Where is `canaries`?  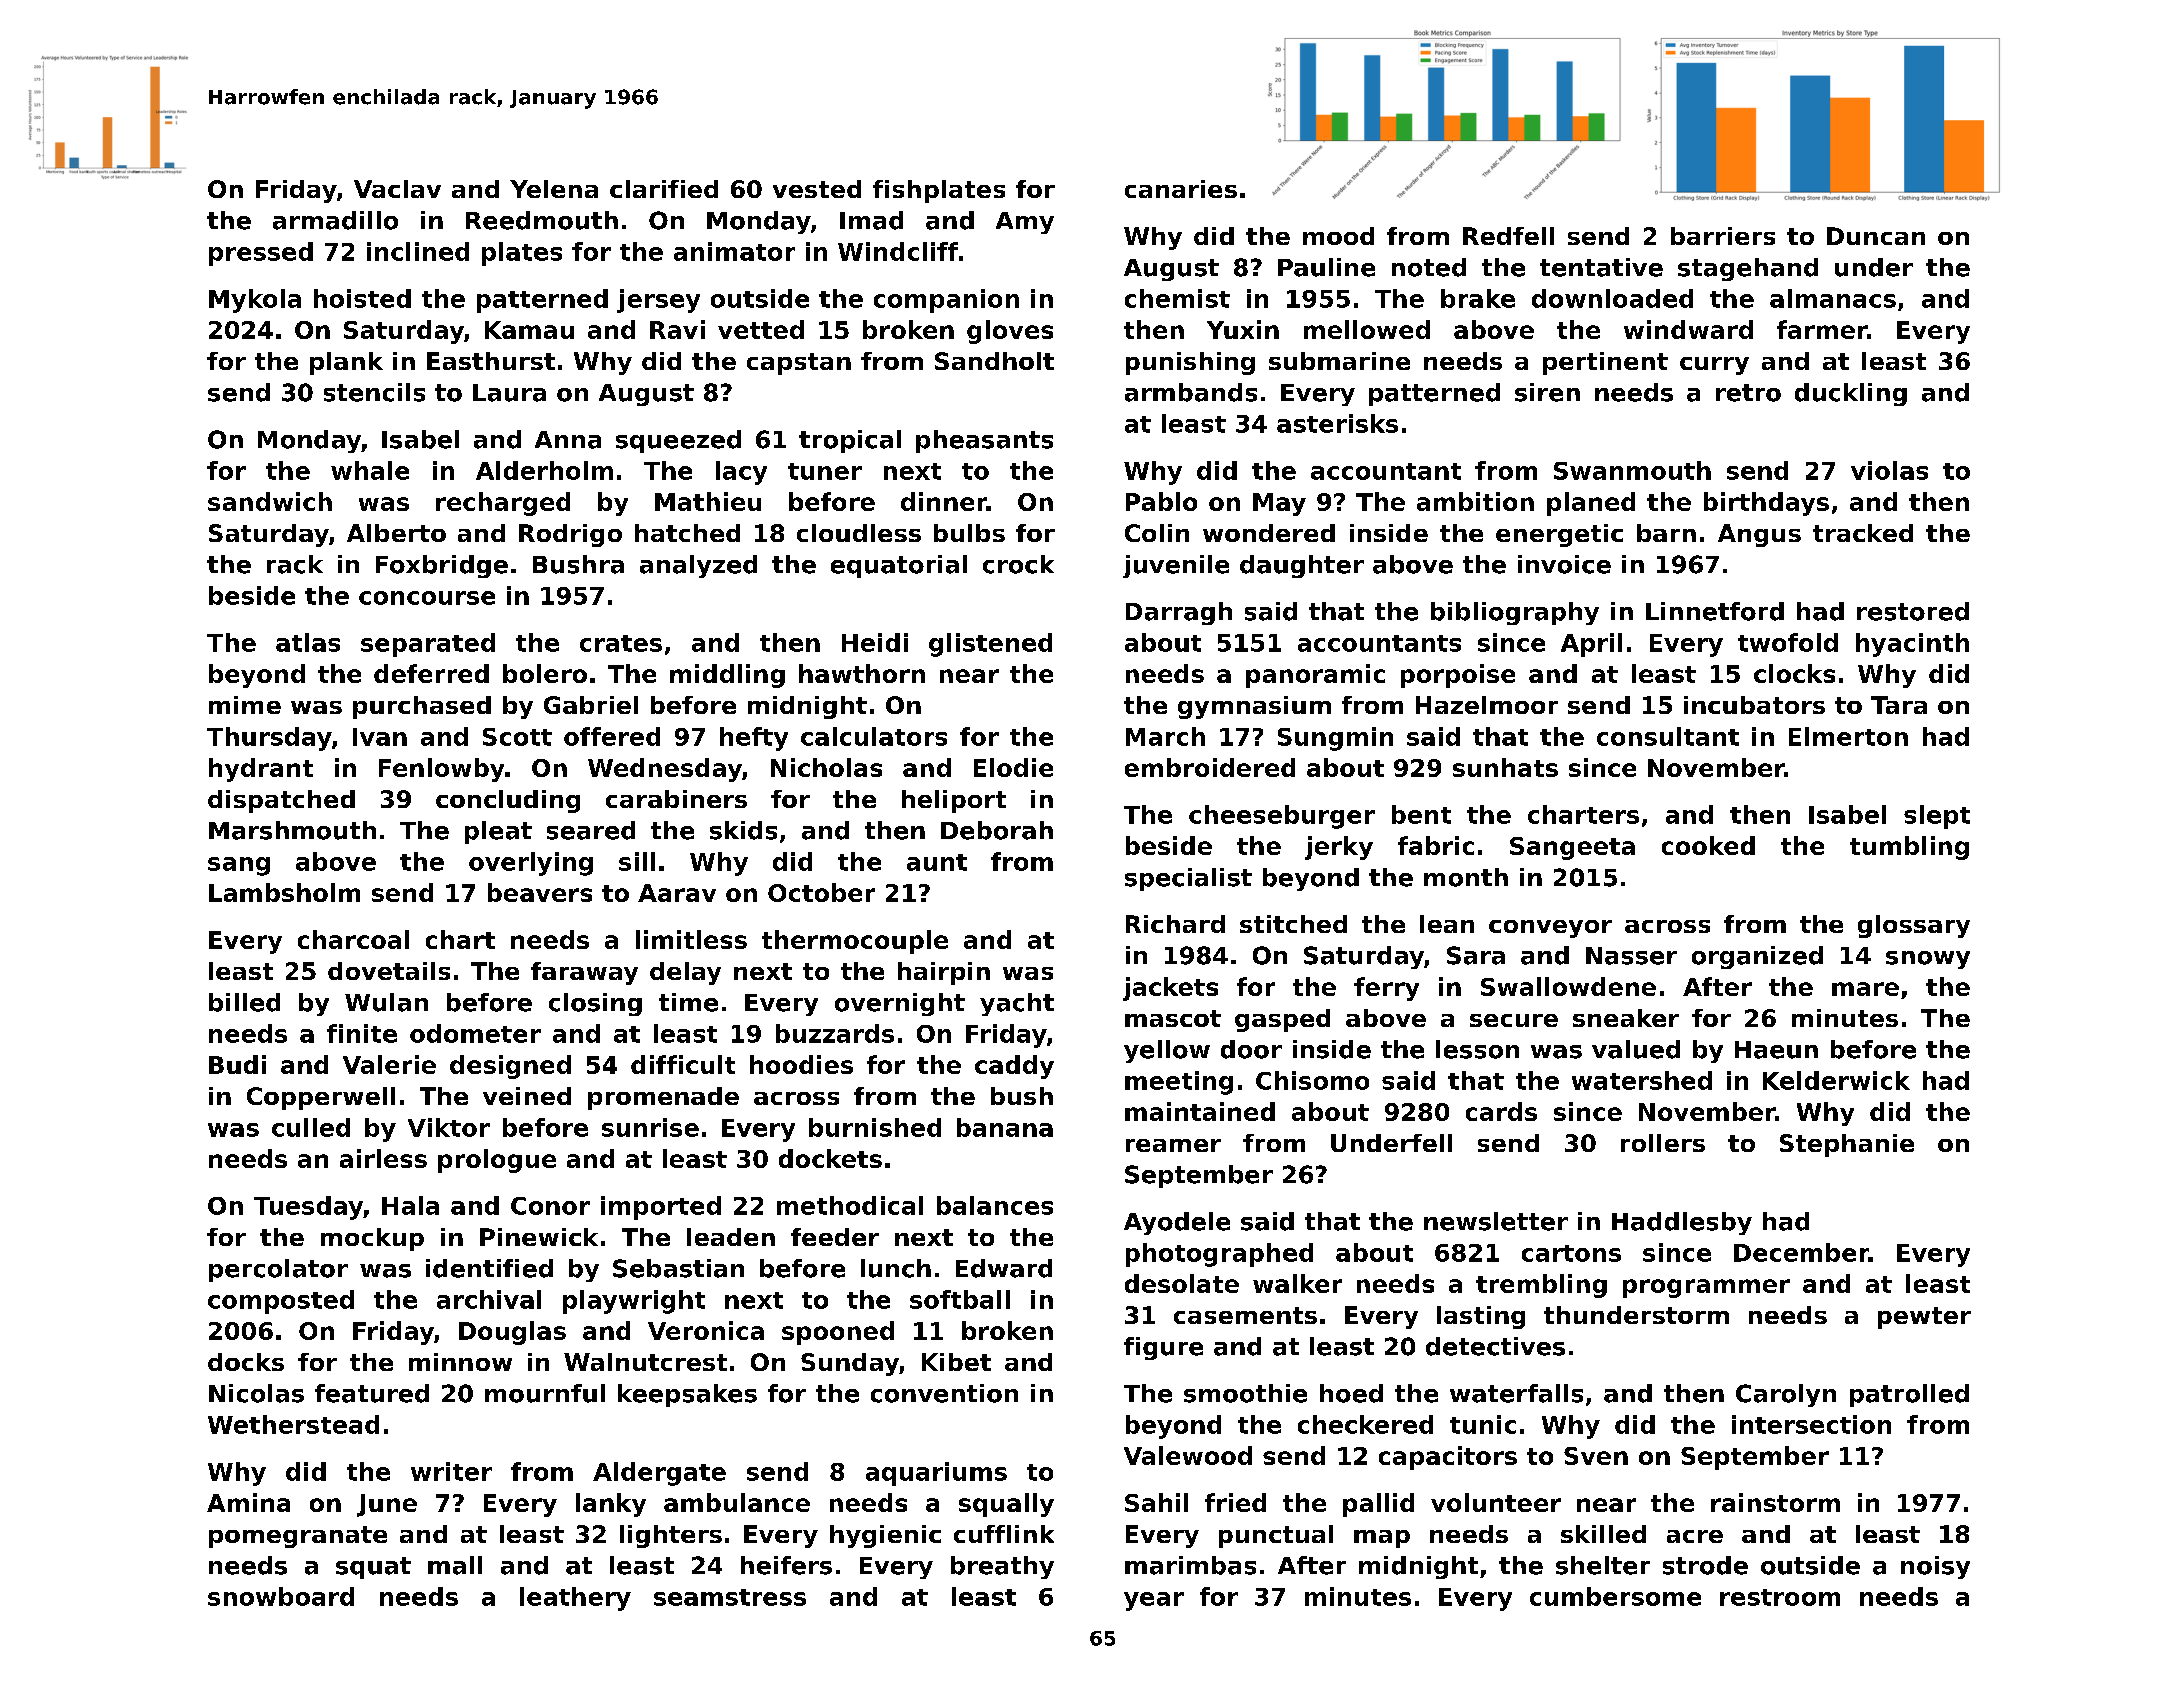 canaries is located at coordinates (1181, 189).
